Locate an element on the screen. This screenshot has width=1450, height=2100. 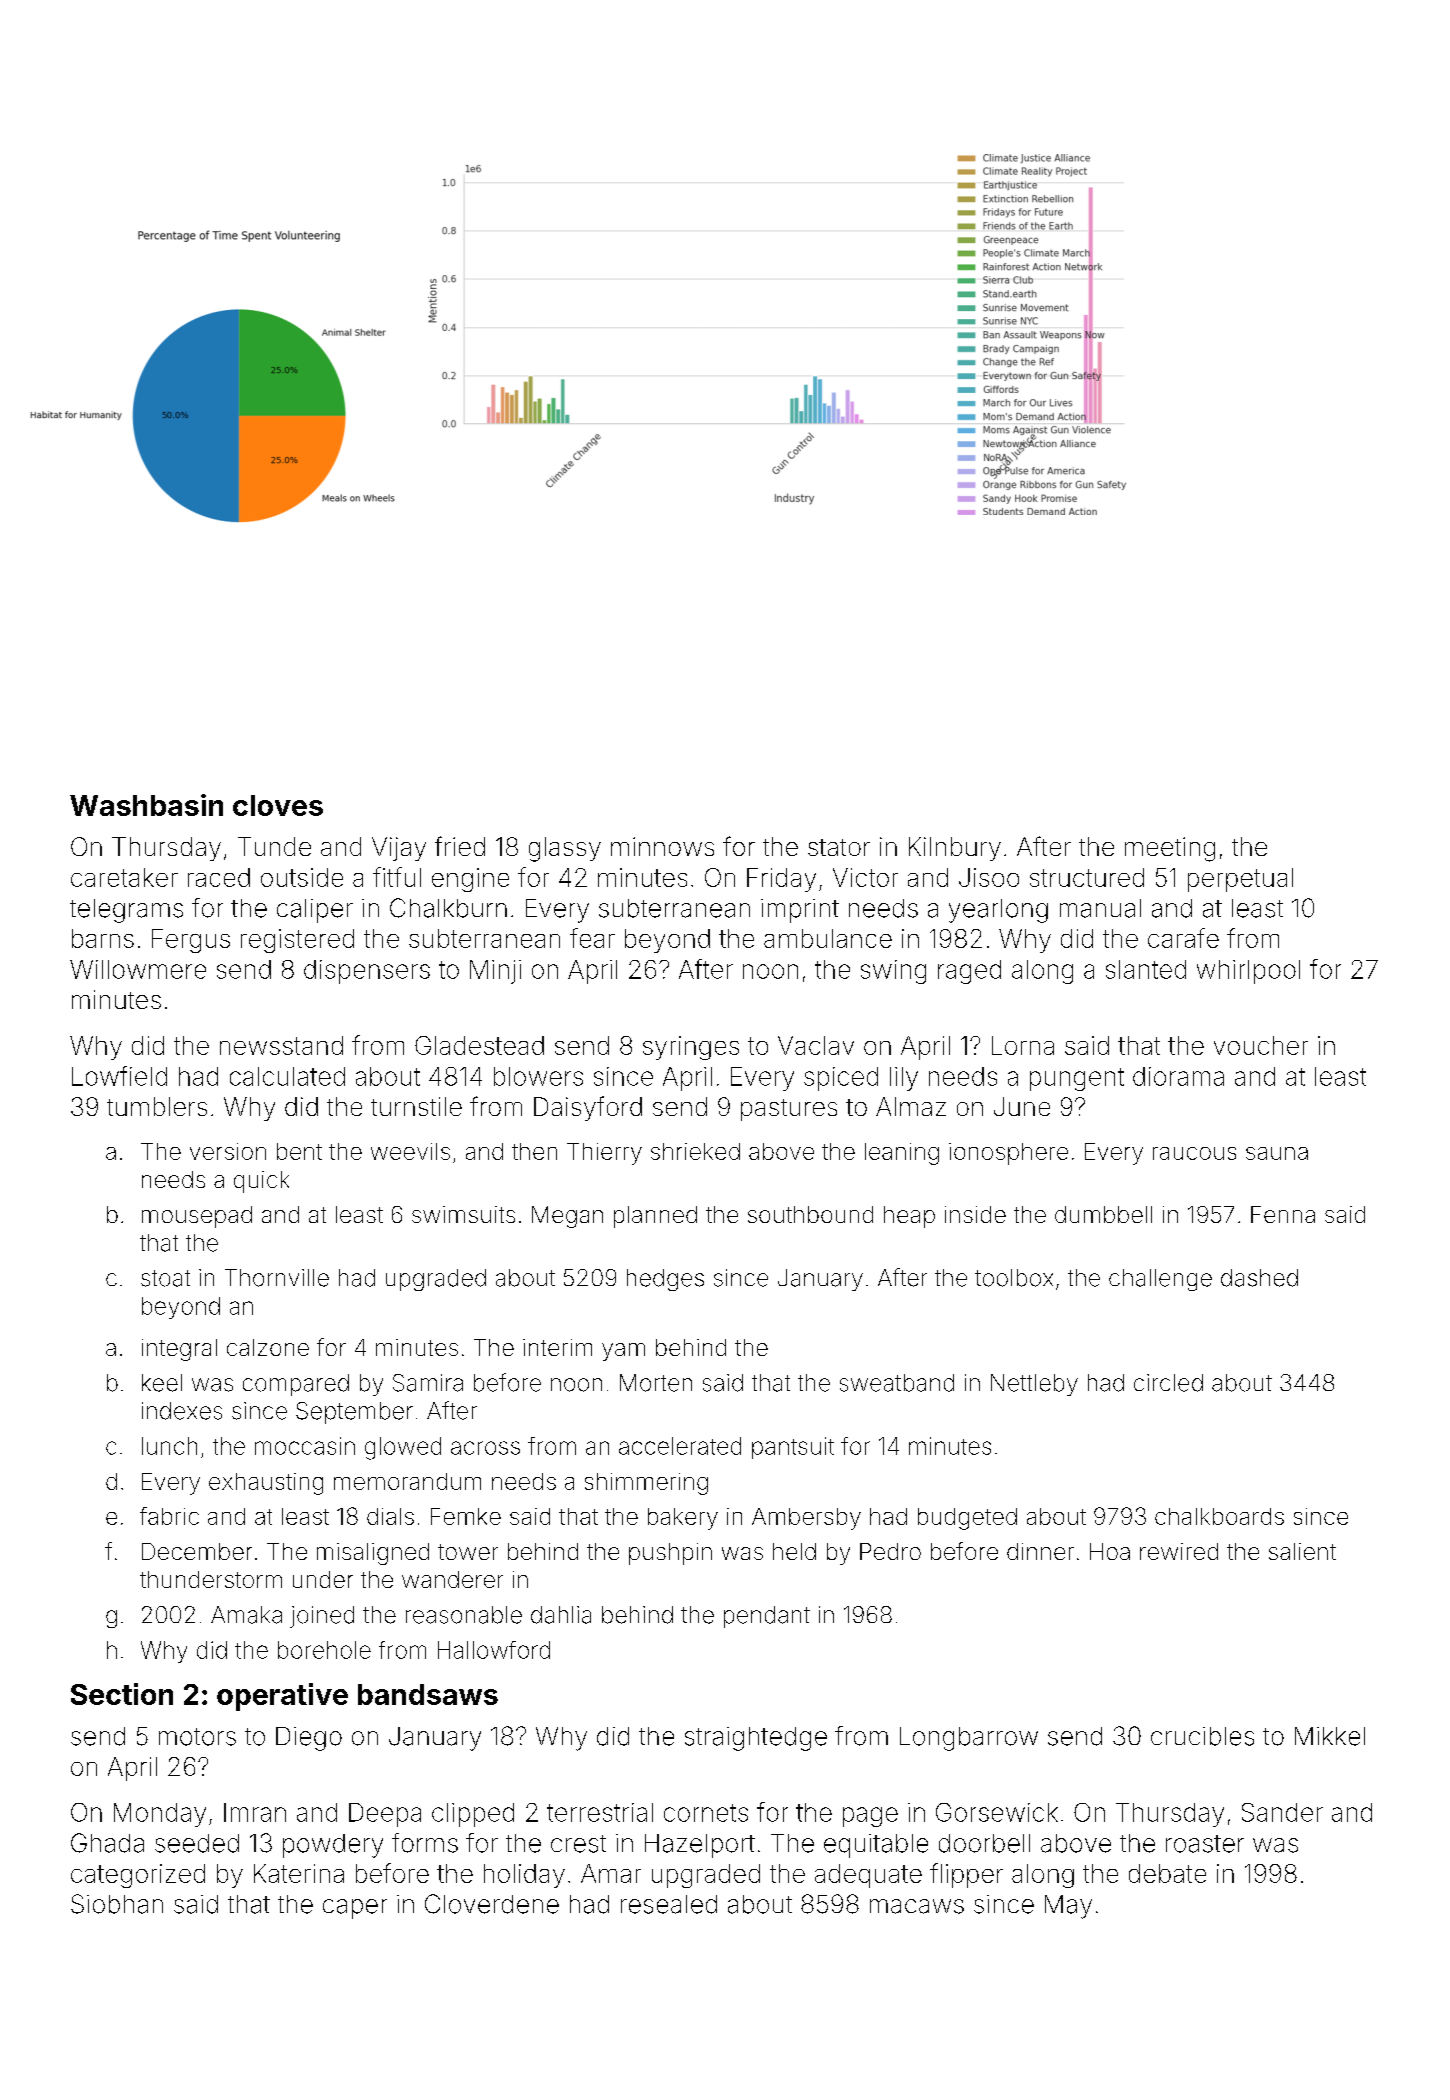
borehole is located at coordinates (324, 1650).
